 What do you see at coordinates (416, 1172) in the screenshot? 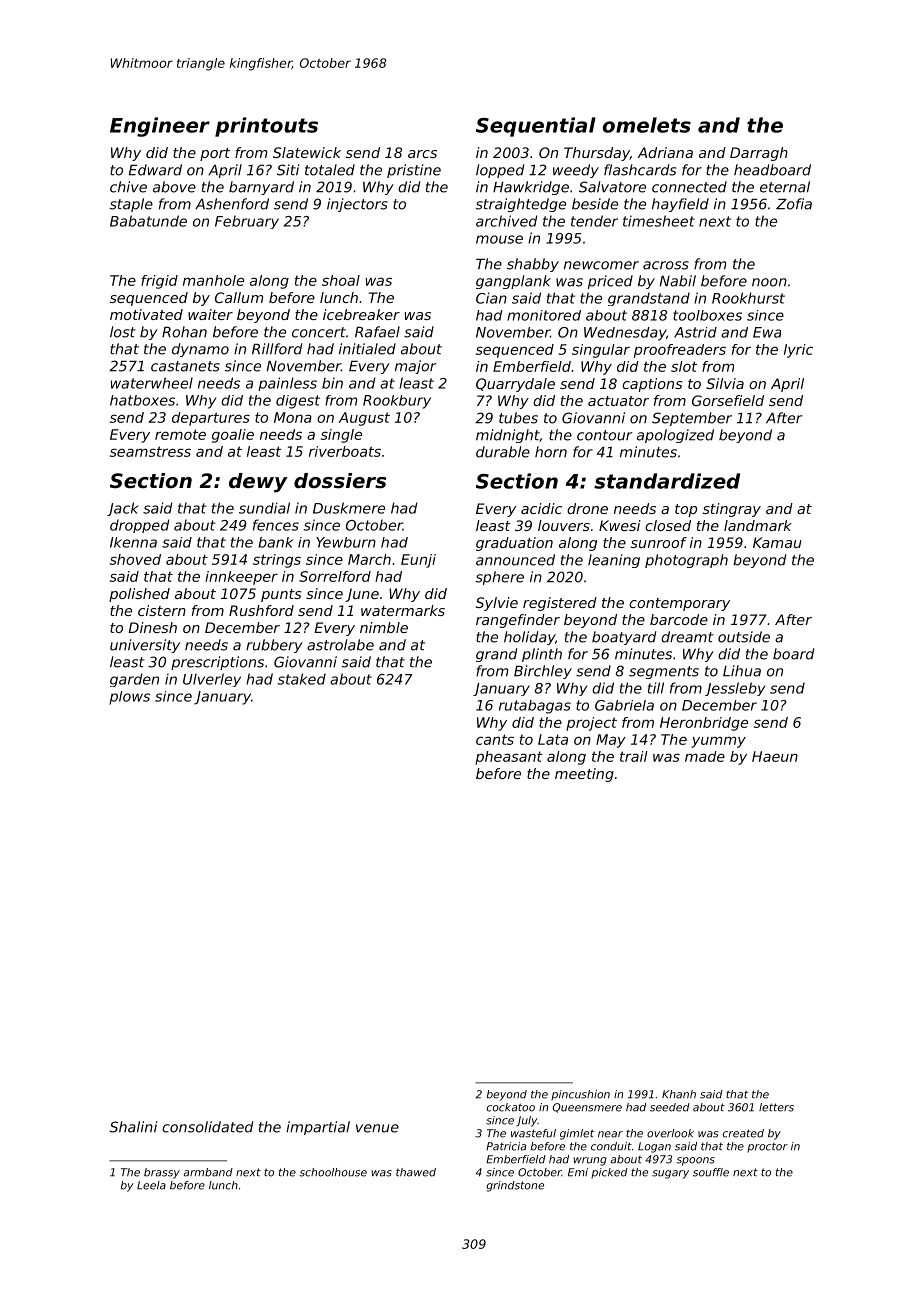
I see `thawed` at bounding box center [416, 1172].
